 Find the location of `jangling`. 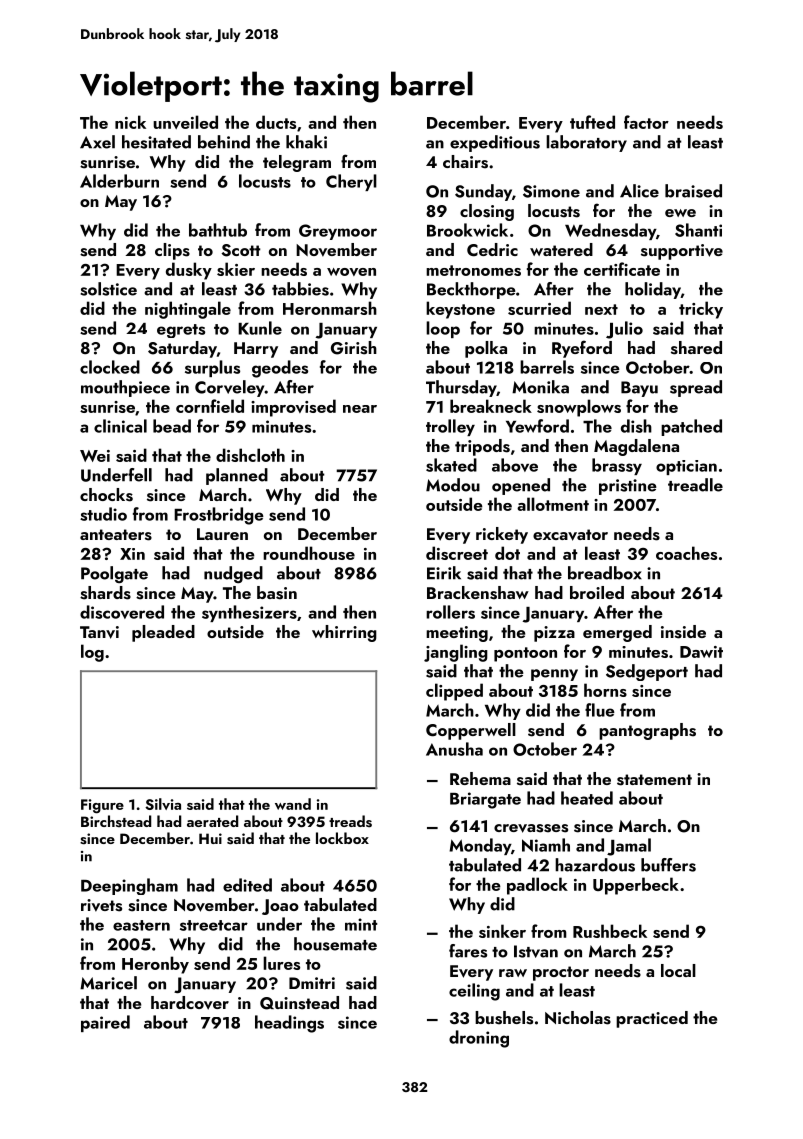

jangling is located at coordinates (456, 653).
